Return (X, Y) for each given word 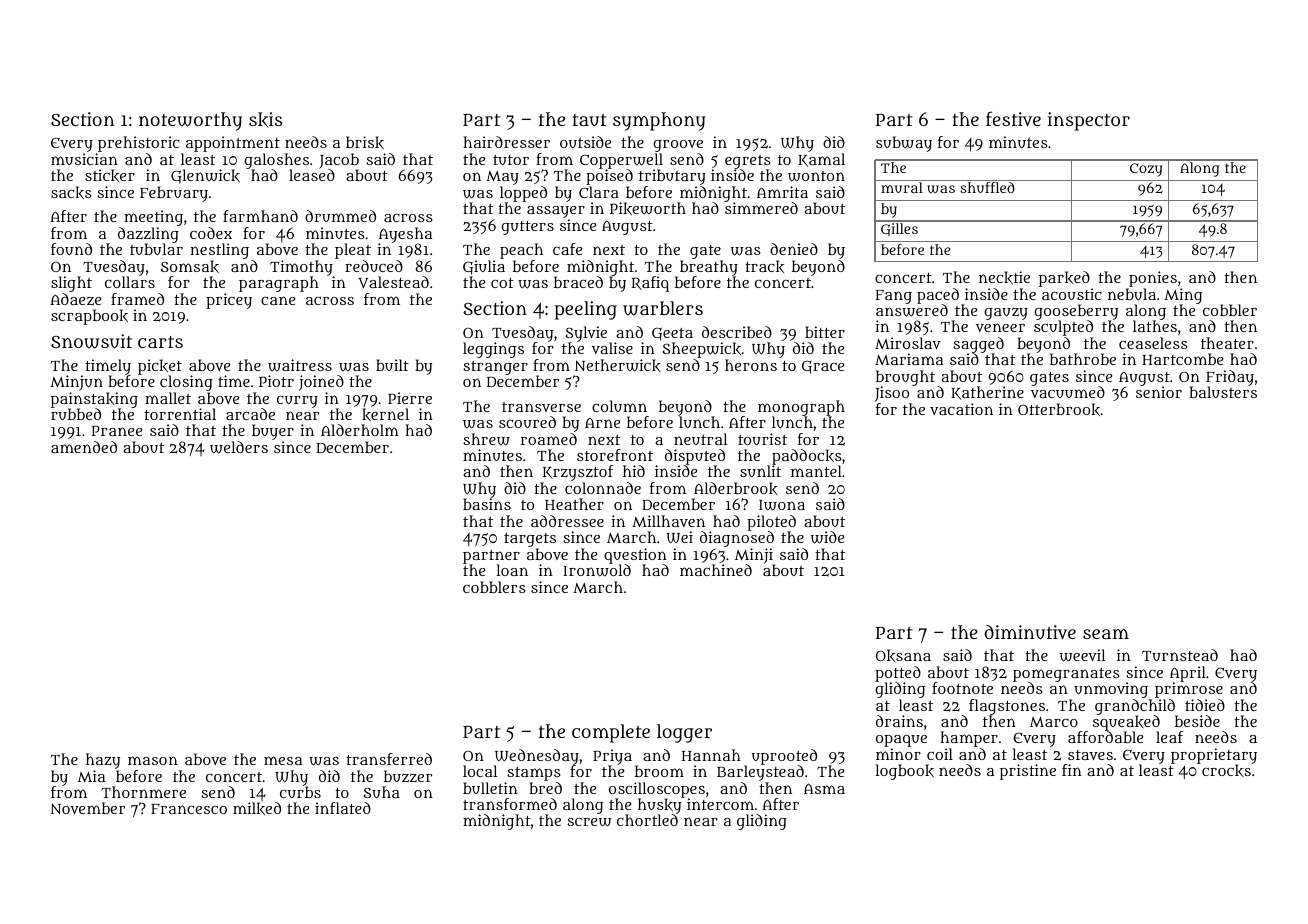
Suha (382, 792)
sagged (978, 345)
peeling (585, 310)
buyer (273, 432)
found (71, 249)
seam (1106, 634)
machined (716, 570)
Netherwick (618, 365)
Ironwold (597, 570)
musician (84, 159)
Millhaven (668, 521)
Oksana (903, 655)
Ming (1183, 296)
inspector (1089, 121)
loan (512, 570)
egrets (748, 162)
